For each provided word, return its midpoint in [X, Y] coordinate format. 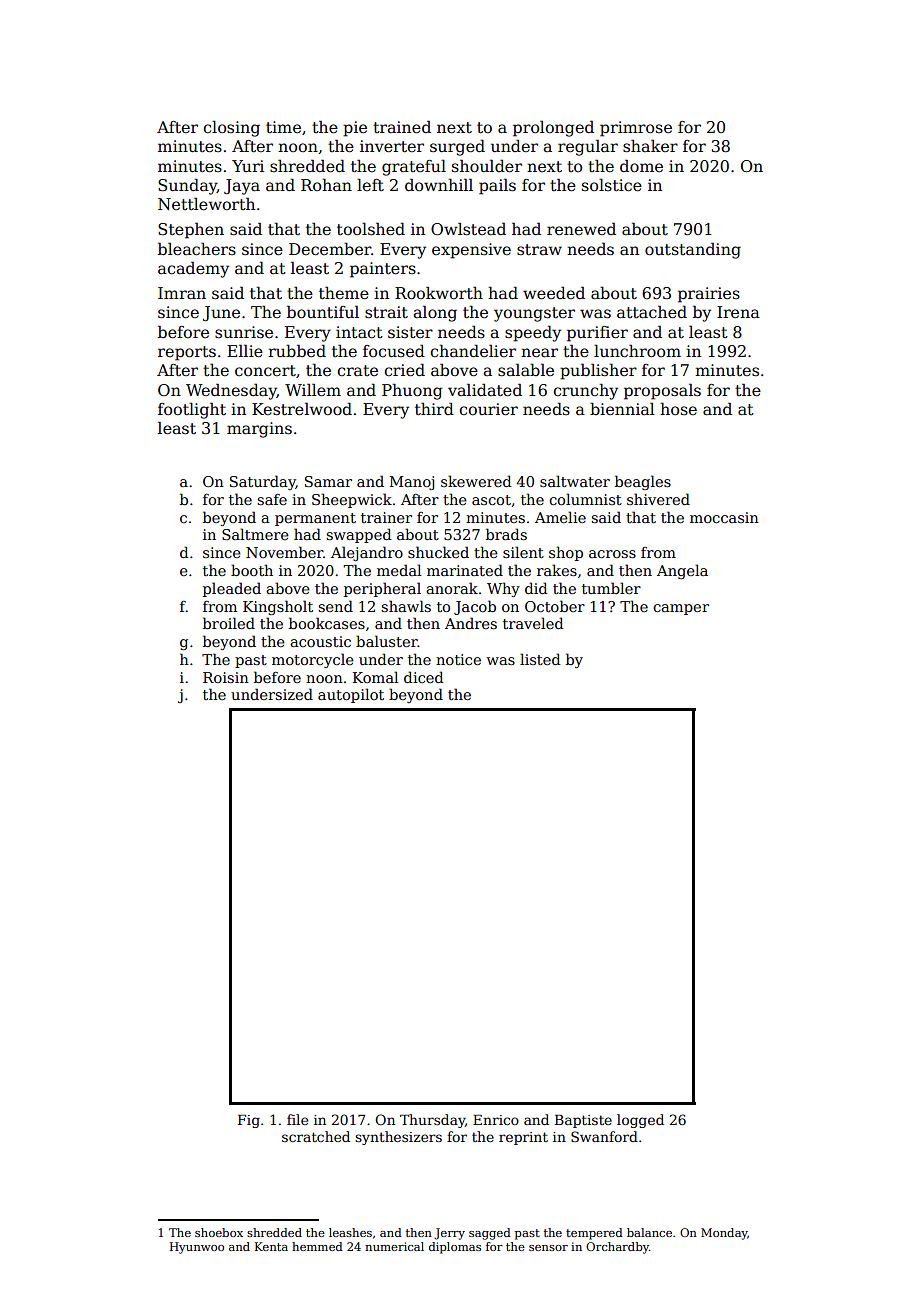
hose [678, 409]
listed [540, 659]
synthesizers [398, 1138]
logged [640, 1121]
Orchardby [617, 1248]
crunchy [585, 392]
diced [423, 677]
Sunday [187, 187]
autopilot [351, 695]
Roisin [226, 677]
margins [259, 430]
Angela [682, 571]
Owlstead [468, 229]
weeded [554, 293]
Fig [249, 1121]
